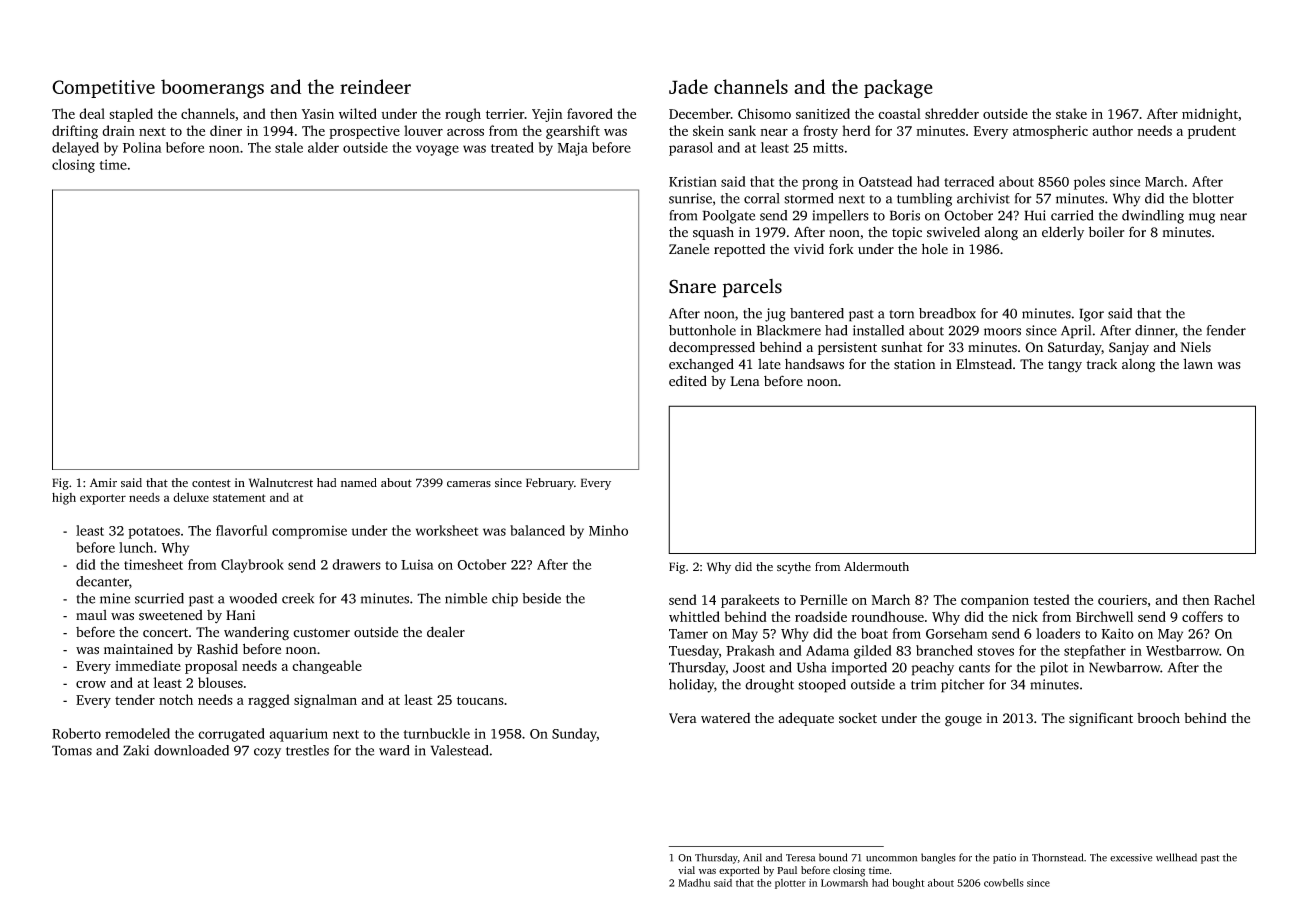 The image size is (1308, 924). Describe the element at coordinates (809, 249) in the screenshot. I see `vivid` at that location.
